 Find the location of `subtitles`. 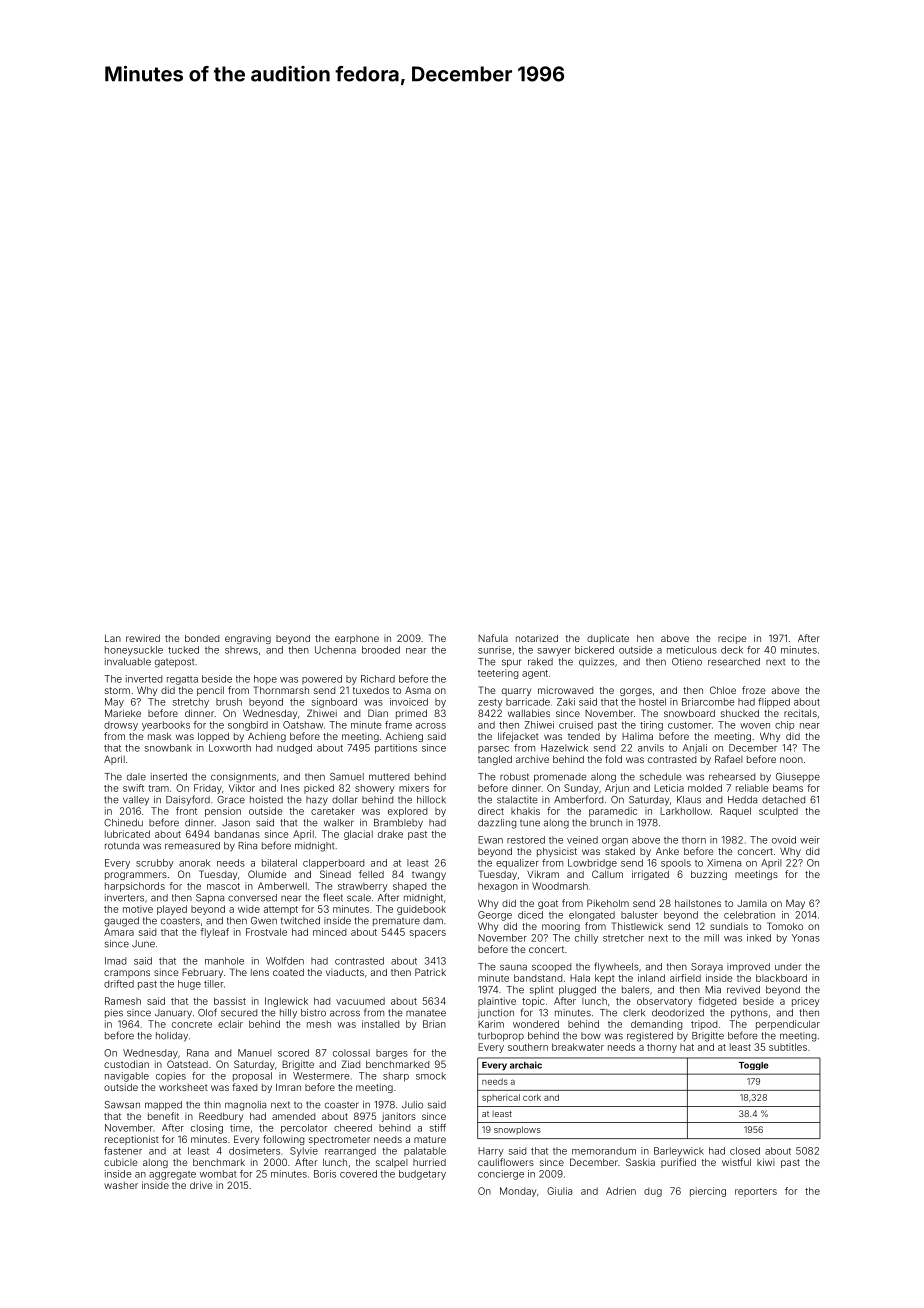

subtitles is located at coordinates (788, 1047).
